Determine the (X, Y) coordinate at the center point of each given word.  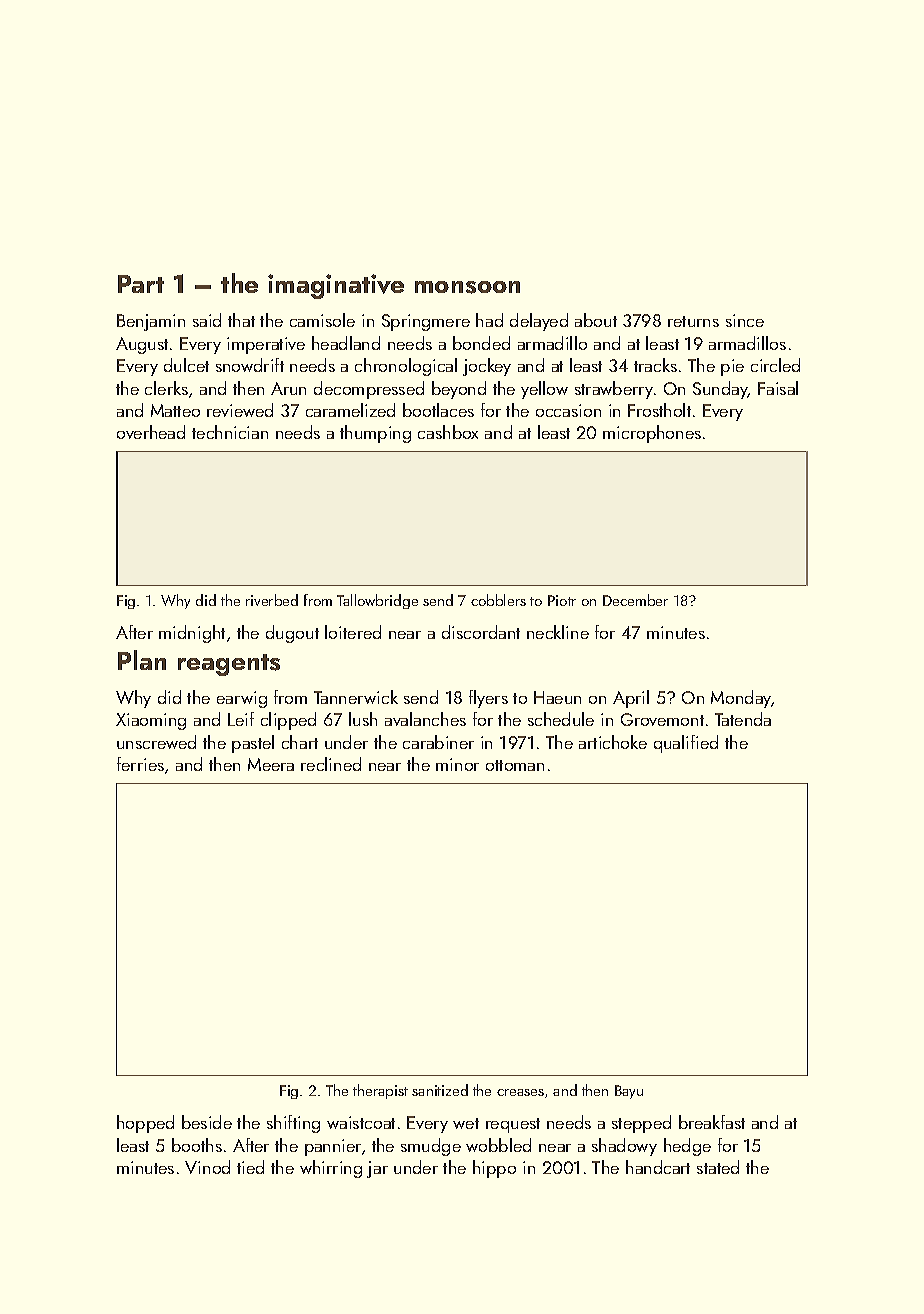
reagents (229, 665)
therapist (380, 1091)
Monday (741, 699)
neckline (558, 632)
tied (250, 1167)
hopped (145, 1124)
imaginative (336, 286)
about (596, 320)
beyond (459, 390)
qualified (686, 744)
